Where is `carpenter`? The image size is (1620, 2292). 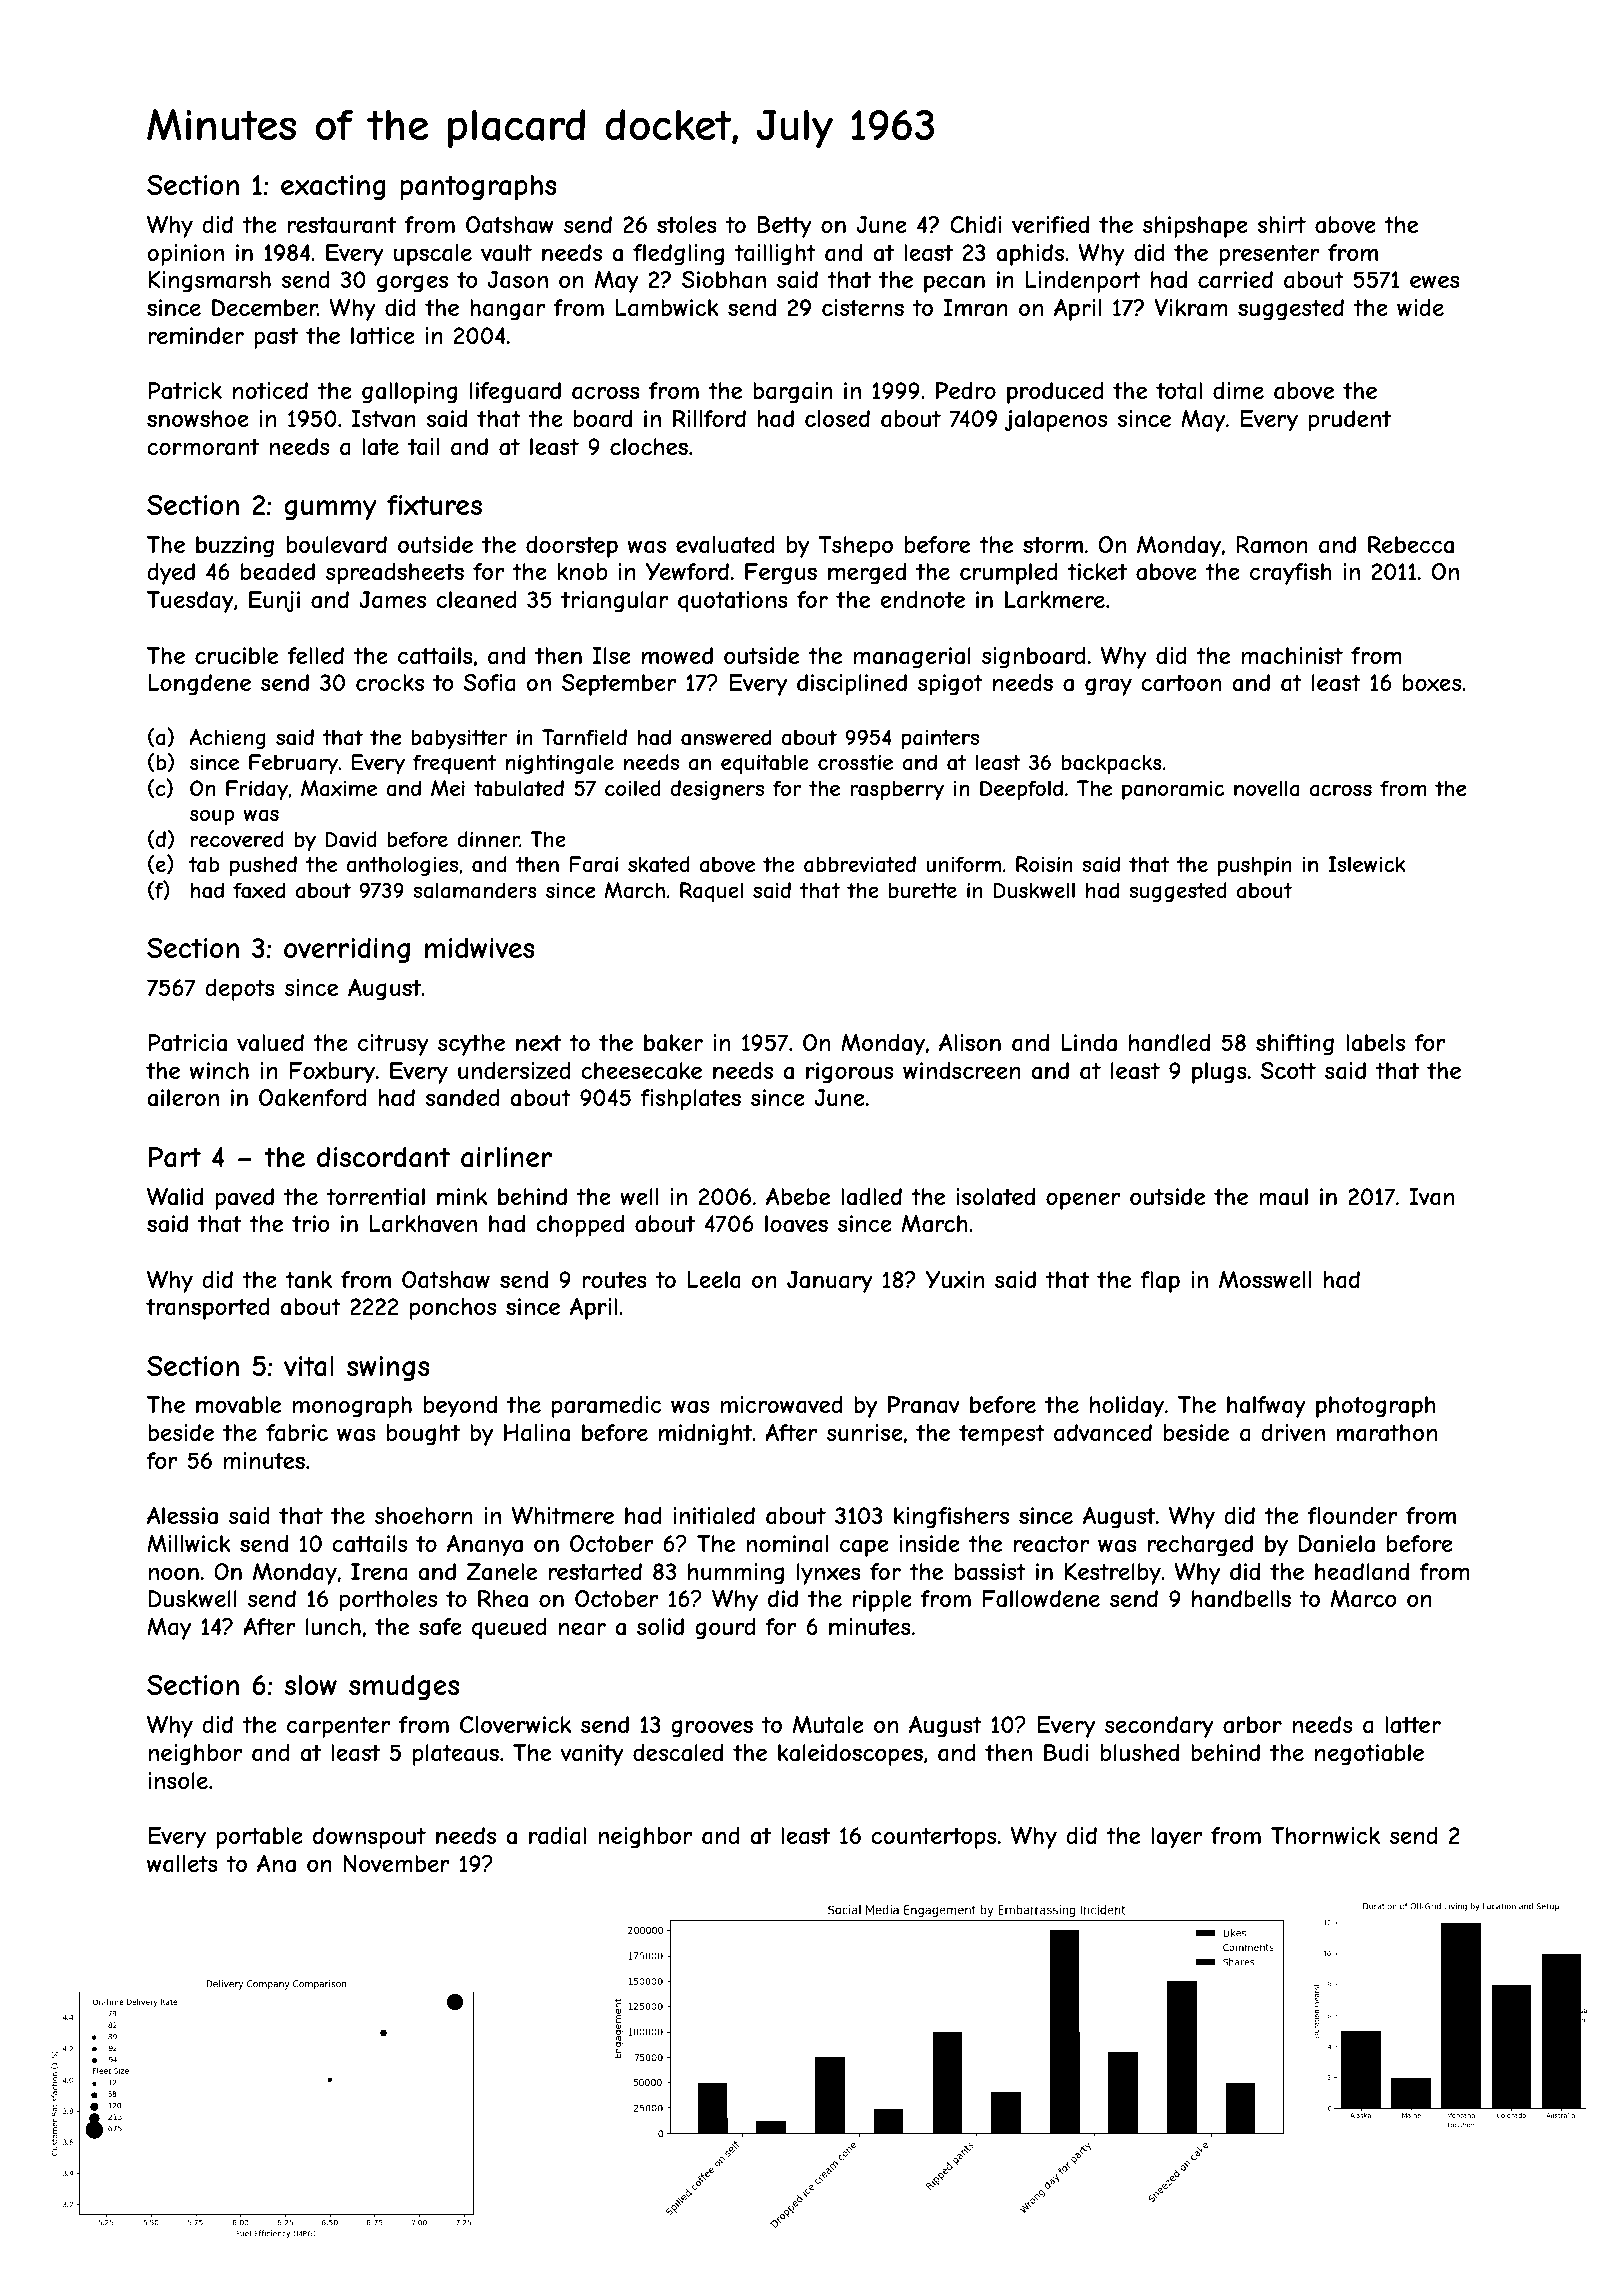
carpenter is located at coordinates (338, 1727).
